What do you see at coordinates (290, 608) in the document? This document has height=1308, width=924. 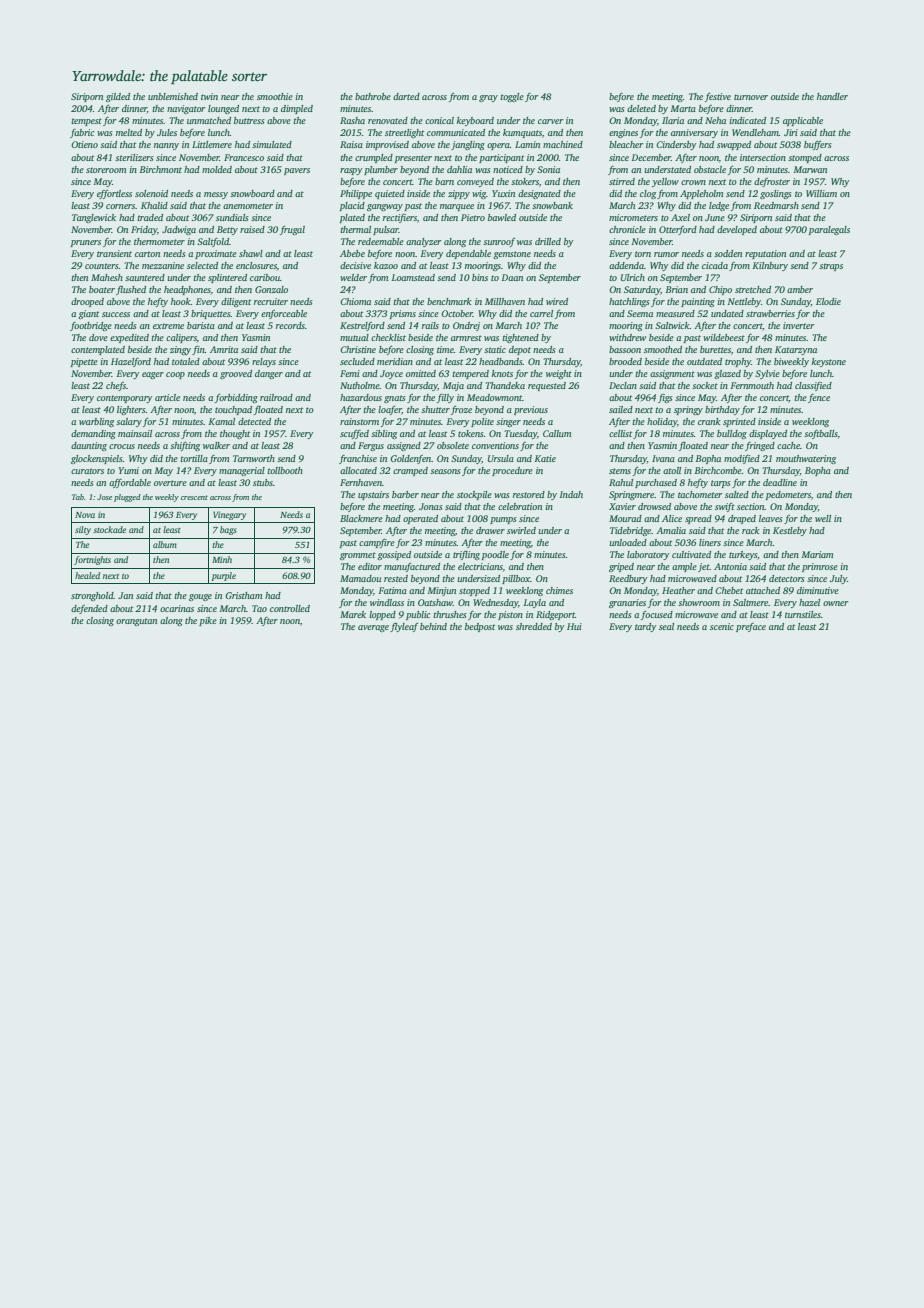 I see `controlled` at bounding box center [290, 608].
